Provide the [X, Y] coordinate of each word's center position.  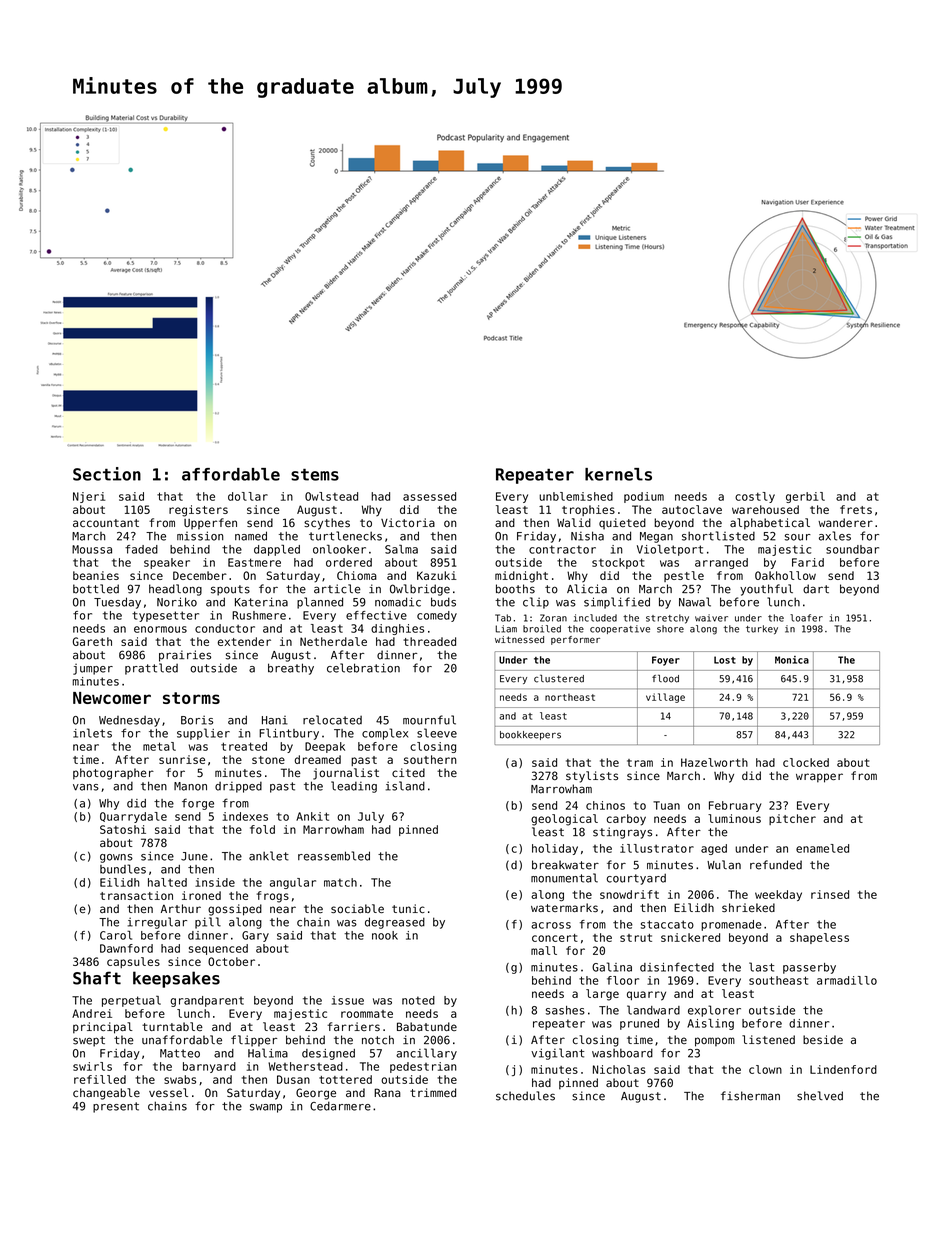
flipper [254, 1041]
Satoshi [123, 829]
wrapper [819, 778]
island [405, 786]
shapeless [819, 938]
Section [107, 474]
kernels [618, 474]
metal [159, 746]
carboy [626, 820]
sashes [565, 1010]
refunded [776, 865]
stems [315, 475]
